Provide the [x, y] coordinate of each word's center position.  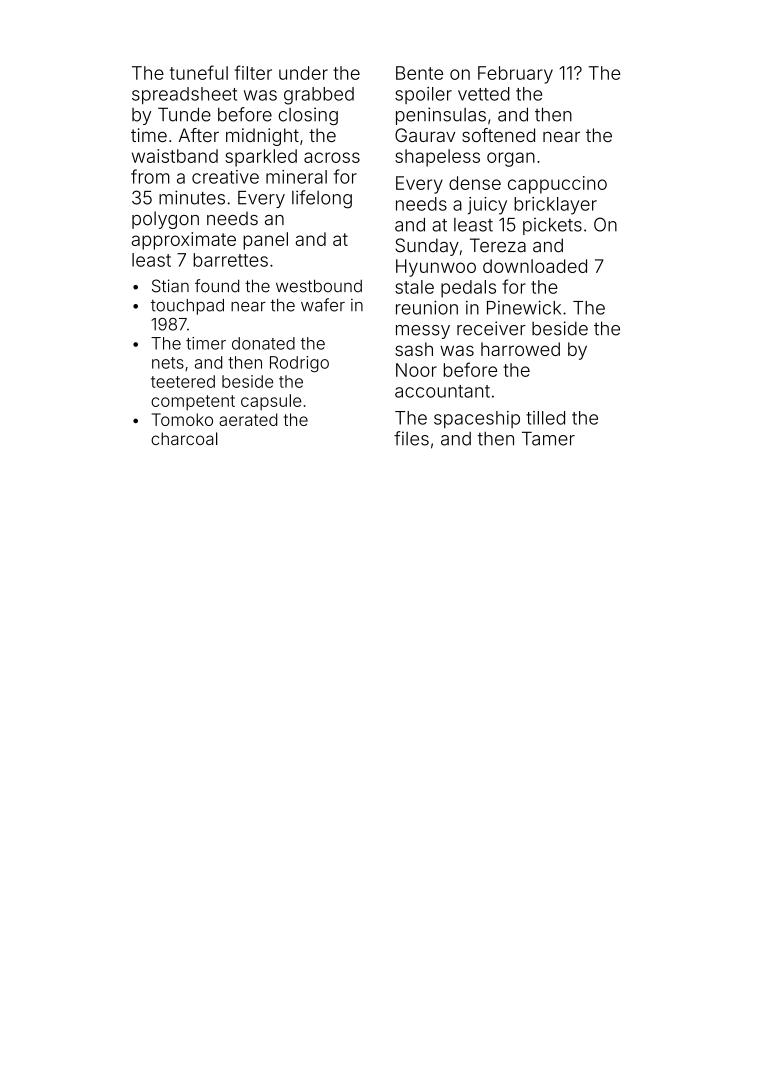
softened [498, 135]
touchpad [187, 307]
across [332, 157]
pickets [552, 226]
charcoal [184, 438]
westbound [319, 286]
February [515, 75]
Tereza [498, 245]
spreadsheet [184, 95]
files [411, 438]
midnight [262, 137]
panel [265, 241]
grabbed [319, 96]
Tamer [548, 438]
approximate [184, 241]
